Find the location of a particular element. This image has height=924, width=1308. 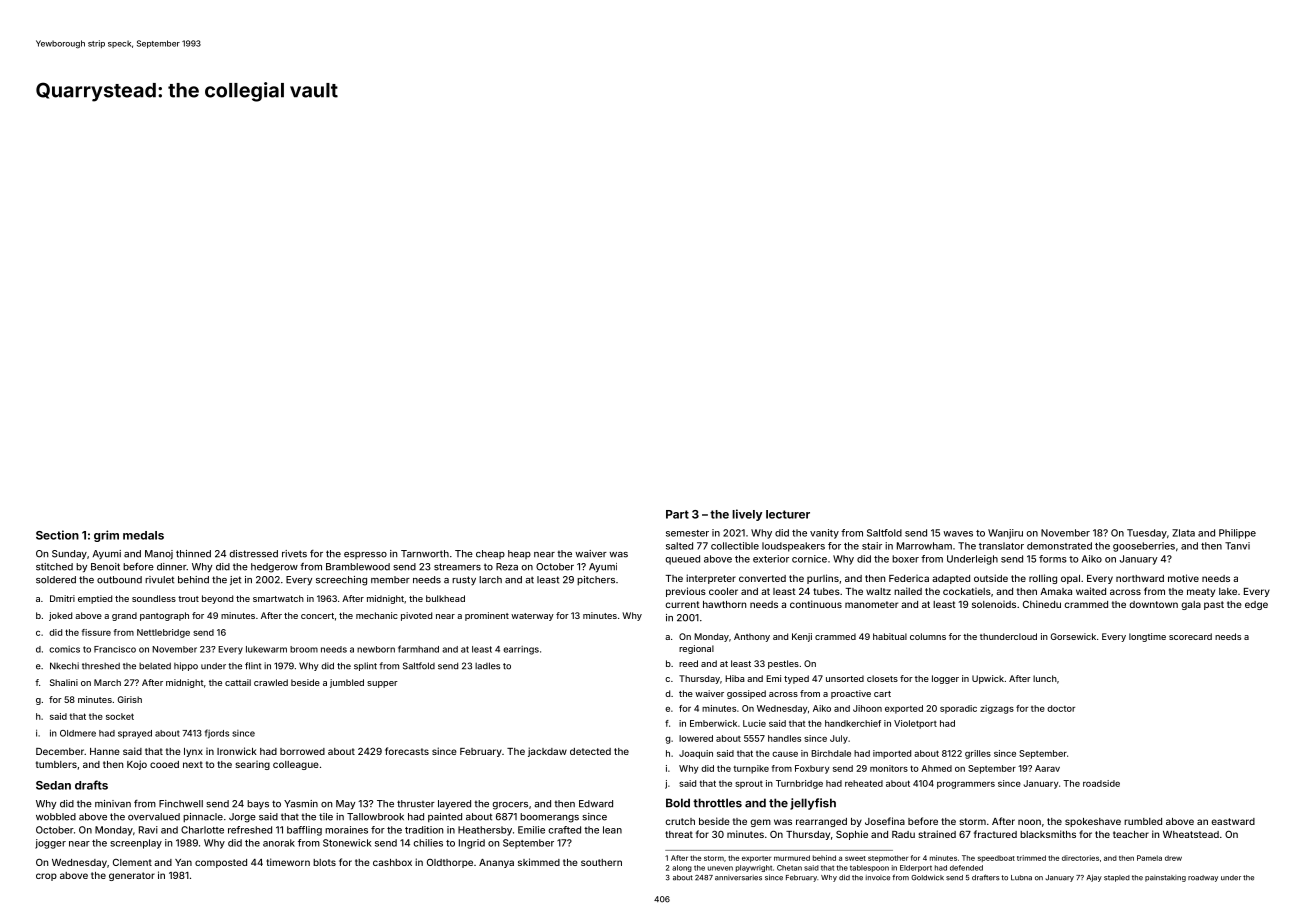

tile is located at coordinates (326, 817).
